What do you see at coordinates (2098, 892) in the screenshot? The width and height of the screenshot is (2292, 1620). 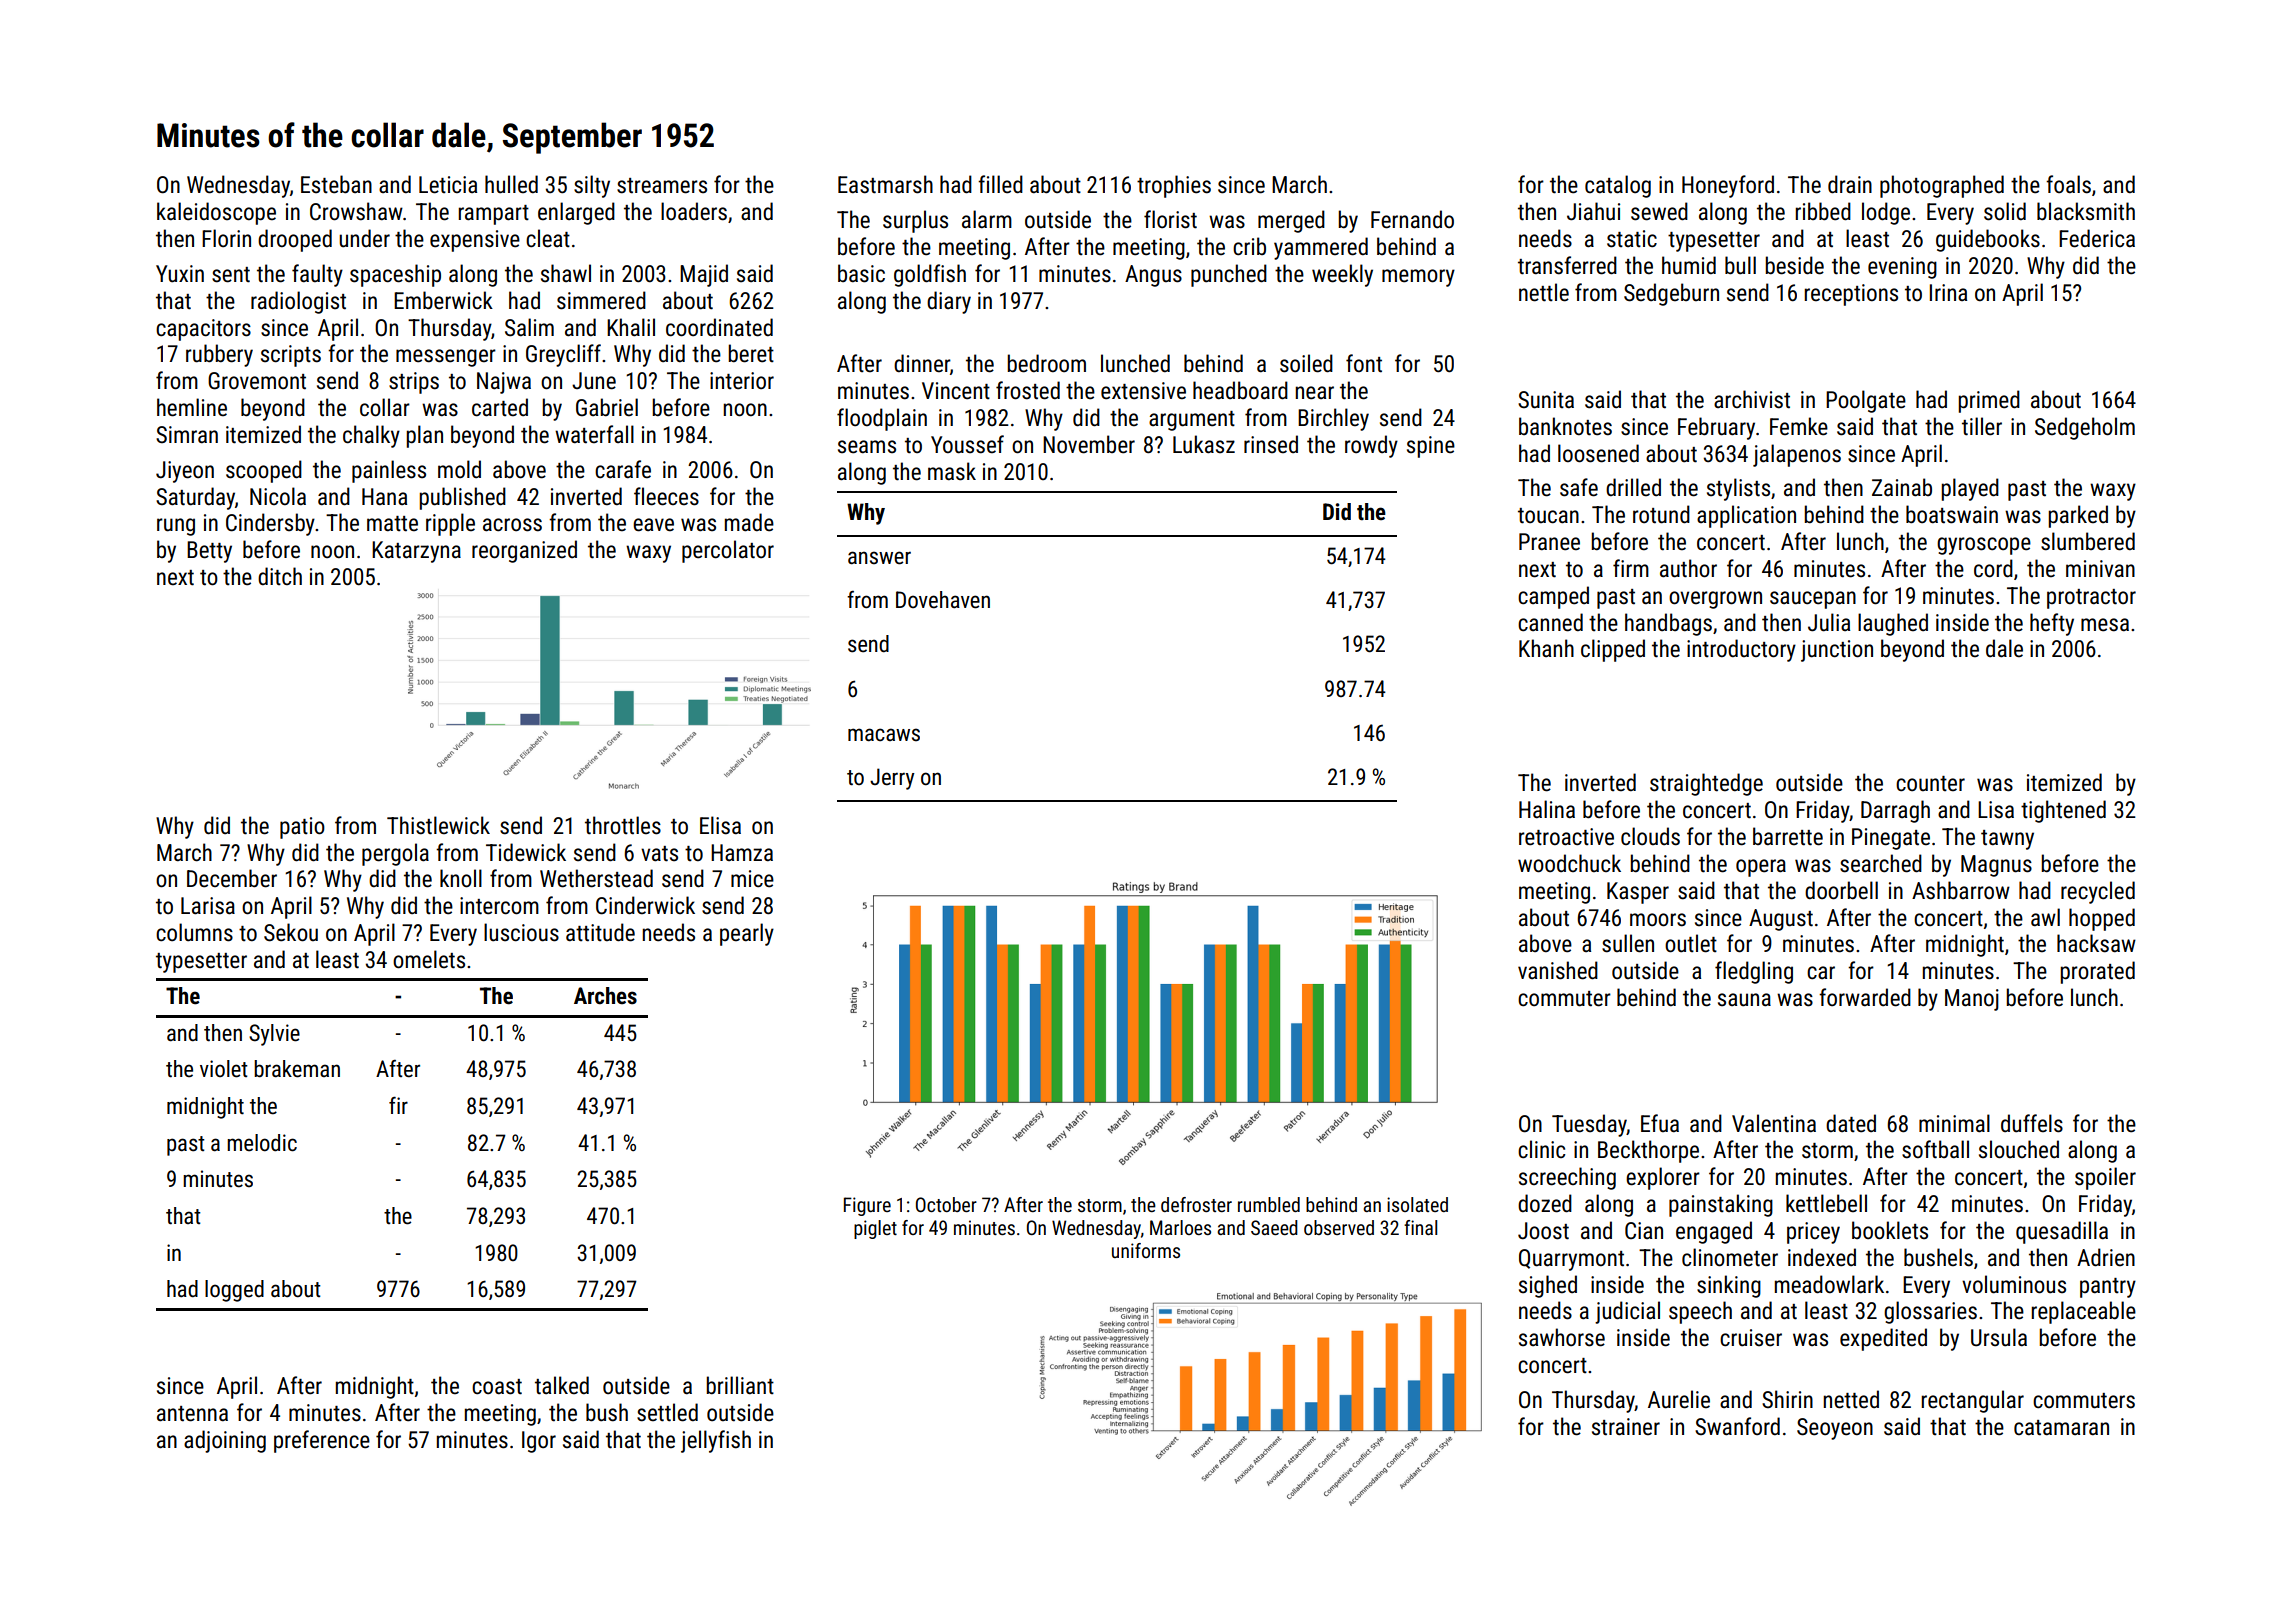 I see `recycled` at bounding box center [2098, 892].
